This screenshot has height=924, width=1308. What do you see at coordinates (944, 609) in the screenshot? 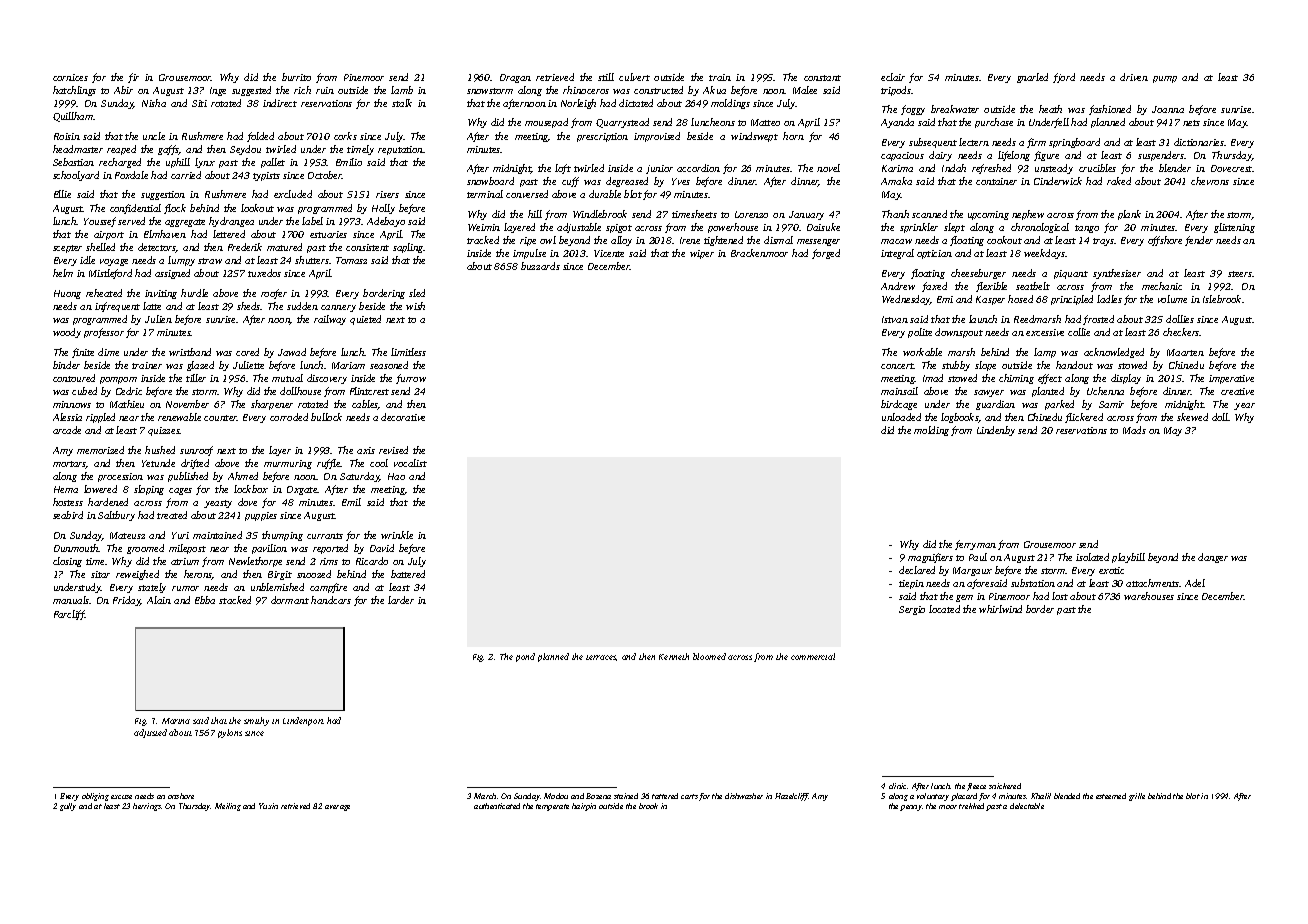
I see `located` at bounding box center [944, 609].
